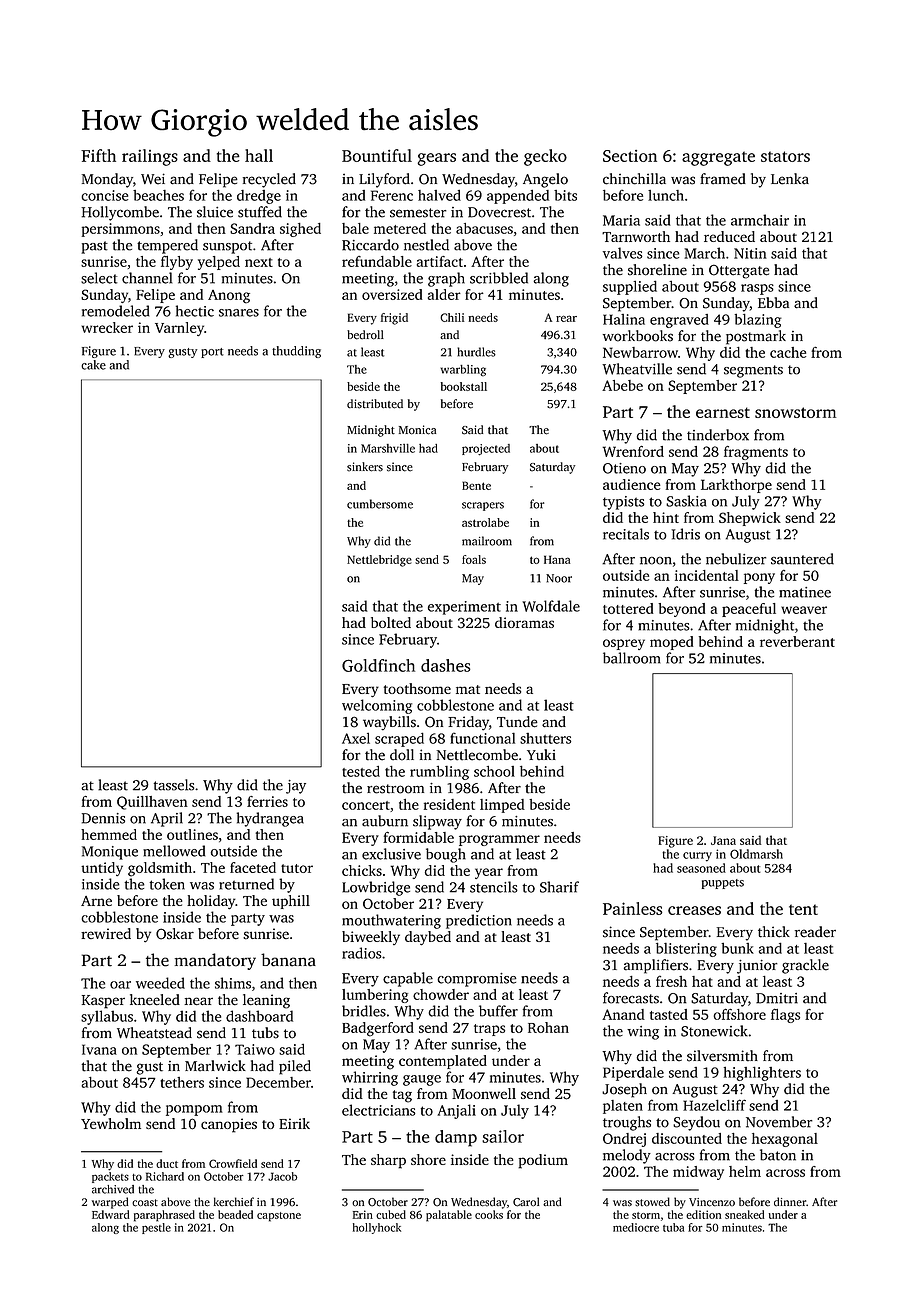 The width and height of the screenshot is (924, 1308). I want to click on Goldfinch, so click(378, 665).
